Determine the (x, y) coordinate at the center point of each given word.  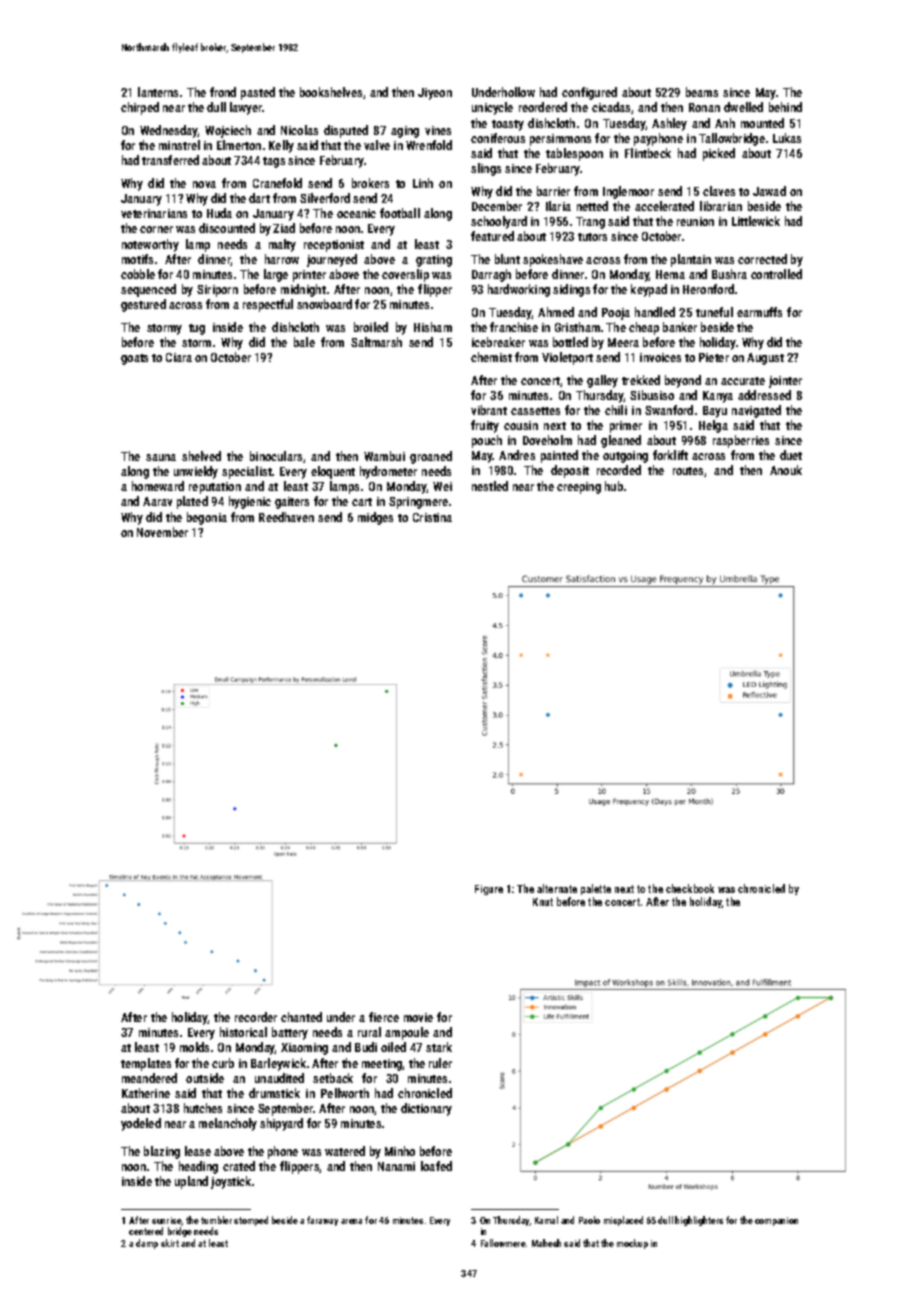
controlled (776, 274)
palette (596, 889)
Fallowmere (503, 1243)
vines (438, 130)
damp (147, 1244)
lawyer (246, 108)
